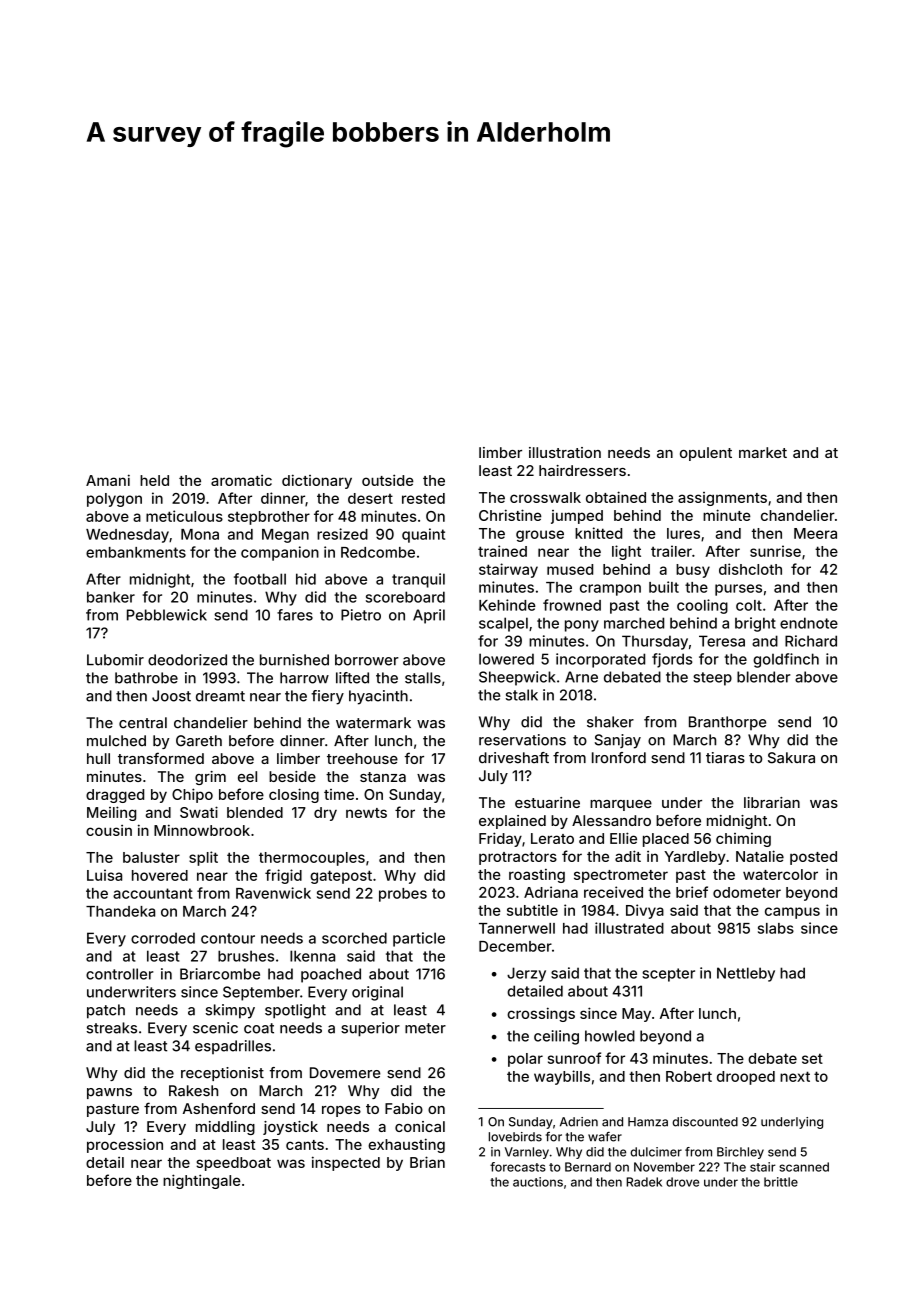  Describe the element at coordinates (419, 939) in the page. I see `particle` at that location.
